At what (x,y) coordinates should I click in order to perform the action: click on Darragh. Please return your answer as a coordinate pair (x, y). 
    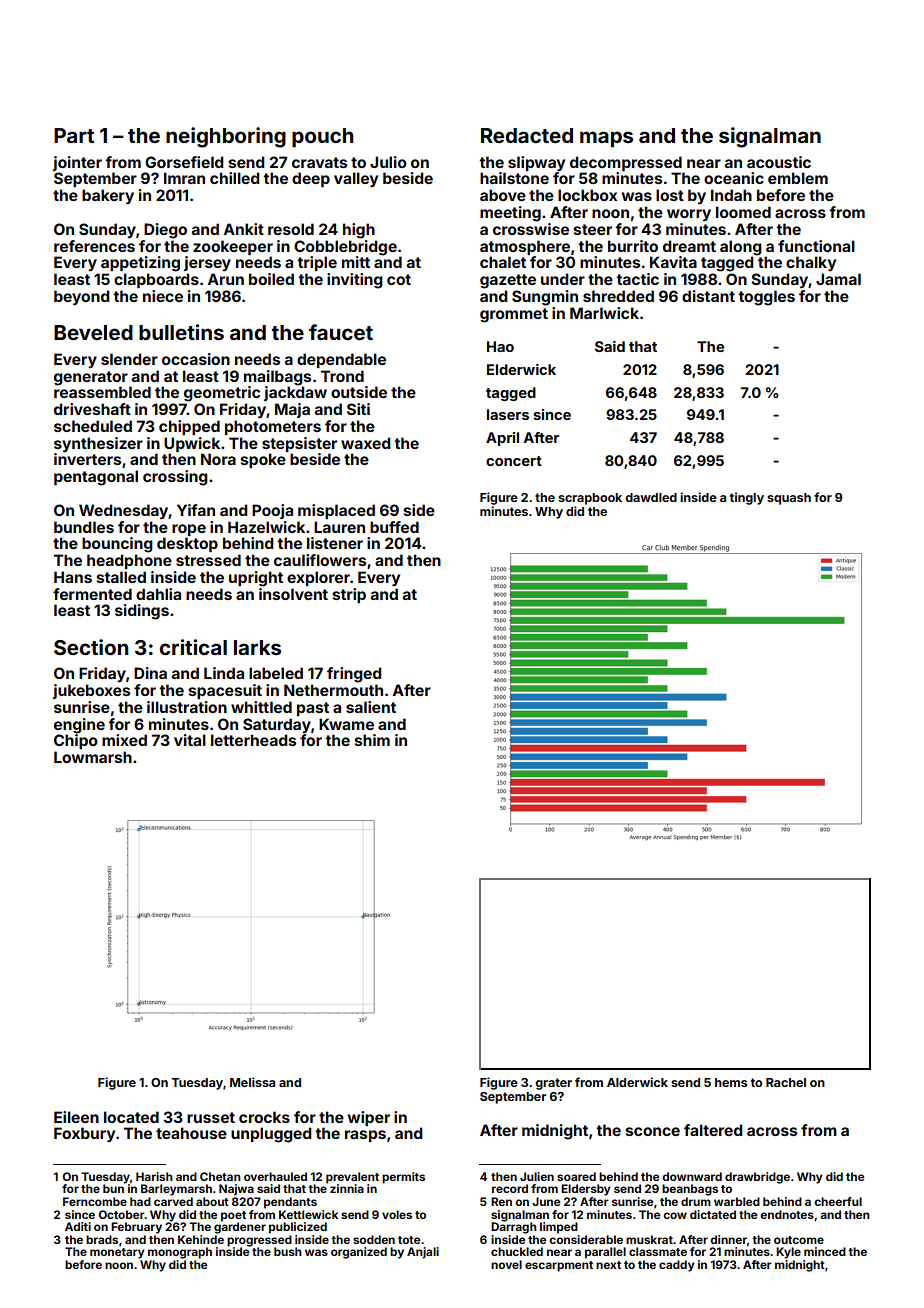
    Looking at the image, I should click on (514, 1228).
